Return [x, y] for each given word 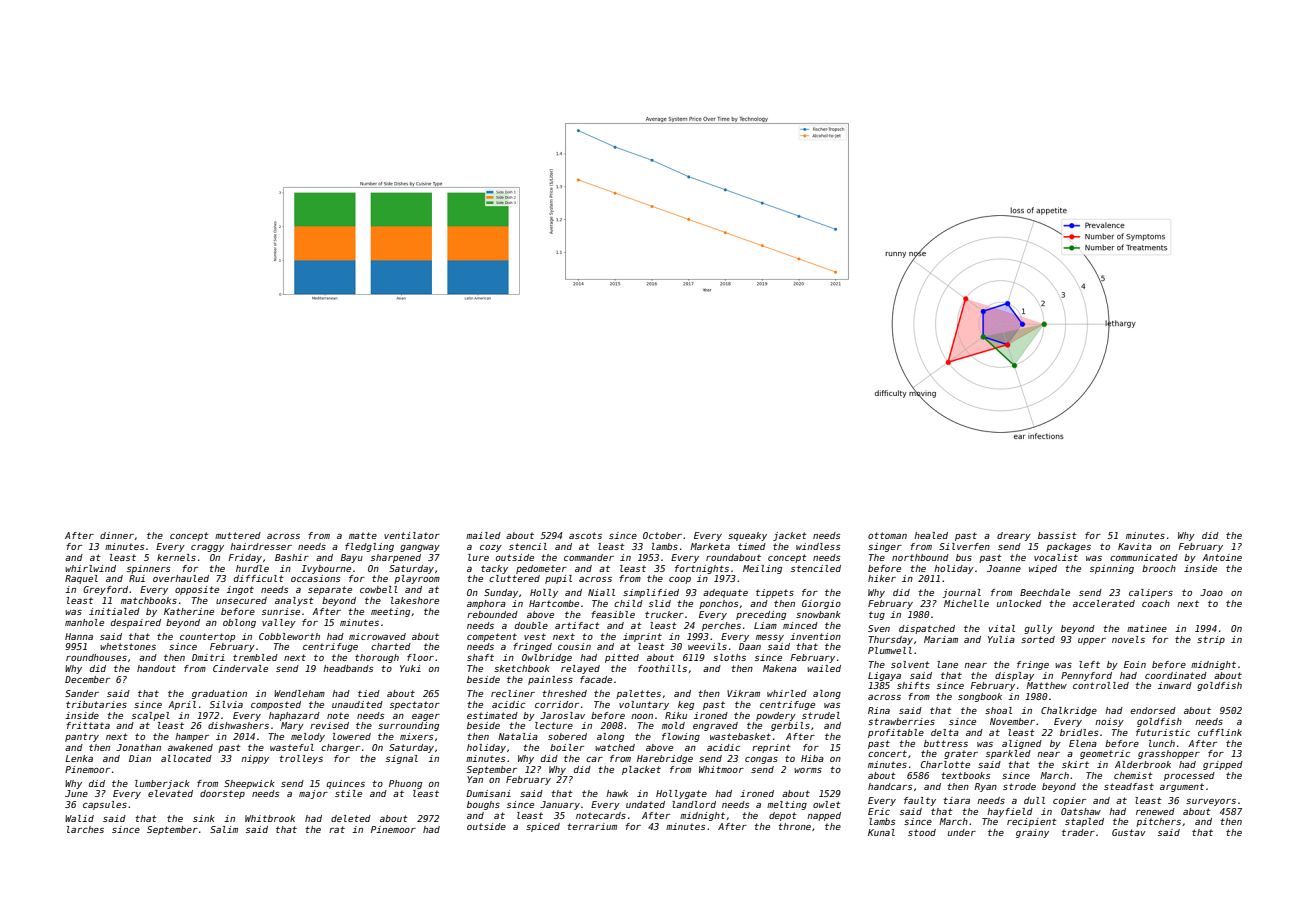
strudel [821, 715]
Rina [879, 710]
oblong [239, 623]
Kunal [881, 832]
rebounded [492, 614]
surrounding [408, 726]
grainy [1032, 833]
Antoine [1222, 557]
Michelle [966, 603]
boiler [567, 747]
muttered [238, 535]
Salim [224, 829]
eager [426, 717]
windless [818, 546]
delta [945, 732]
